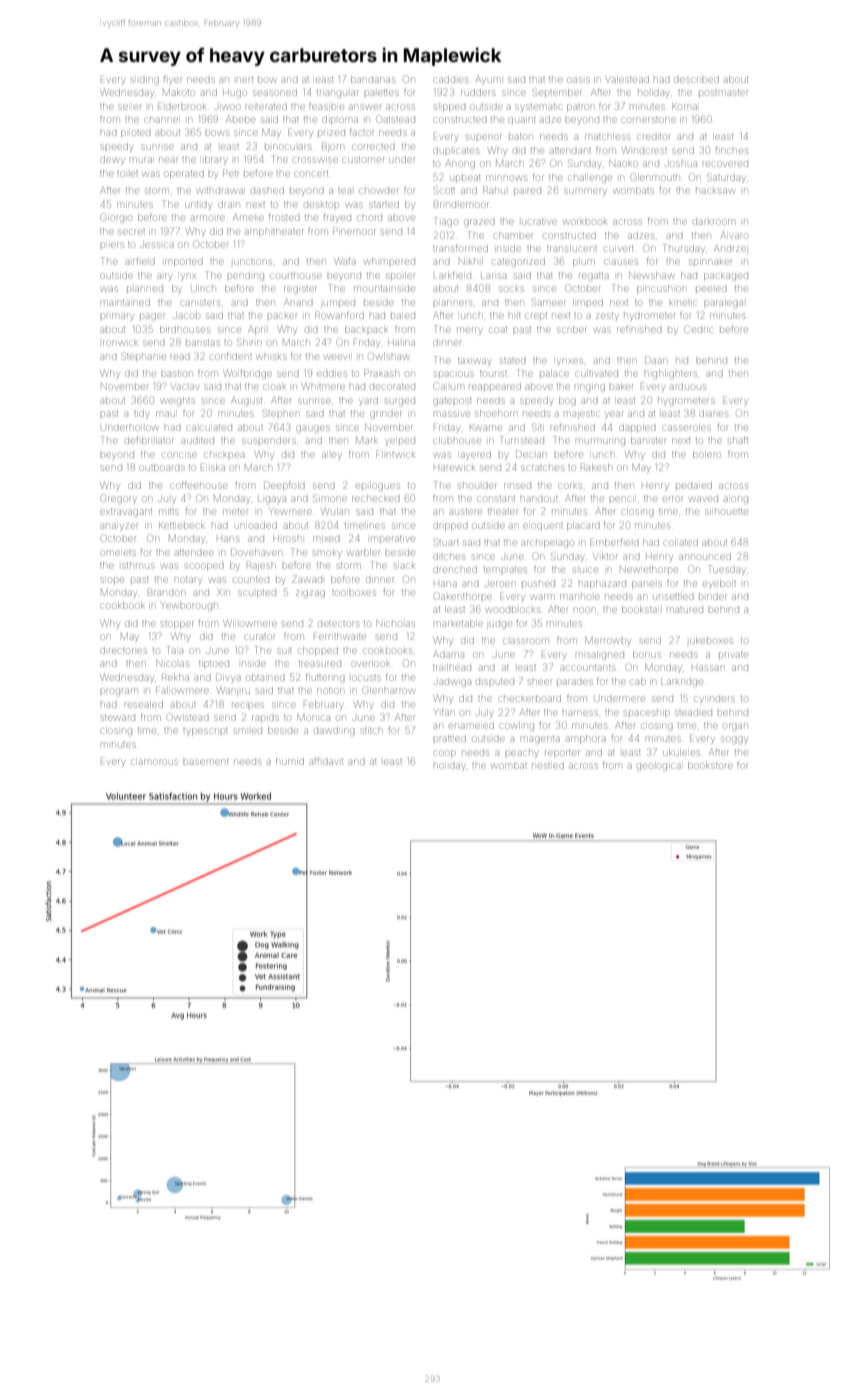 The width and height of the screenshot is (849, 1400). Describe the element at coordinates (466, 512) in the screenshot. I see `austere` at that location.
